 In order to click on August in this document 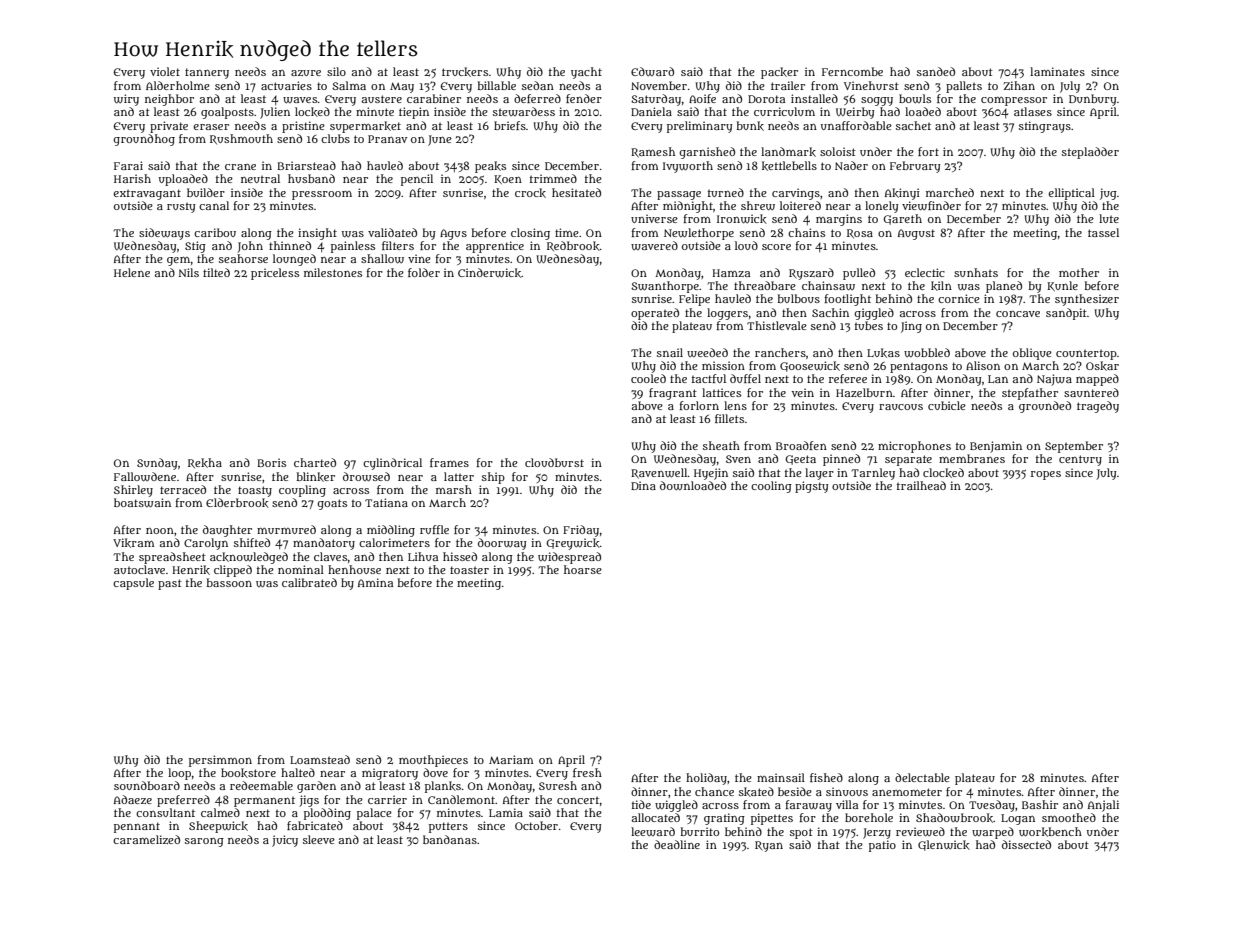, I will do `click(916, 234)`.
